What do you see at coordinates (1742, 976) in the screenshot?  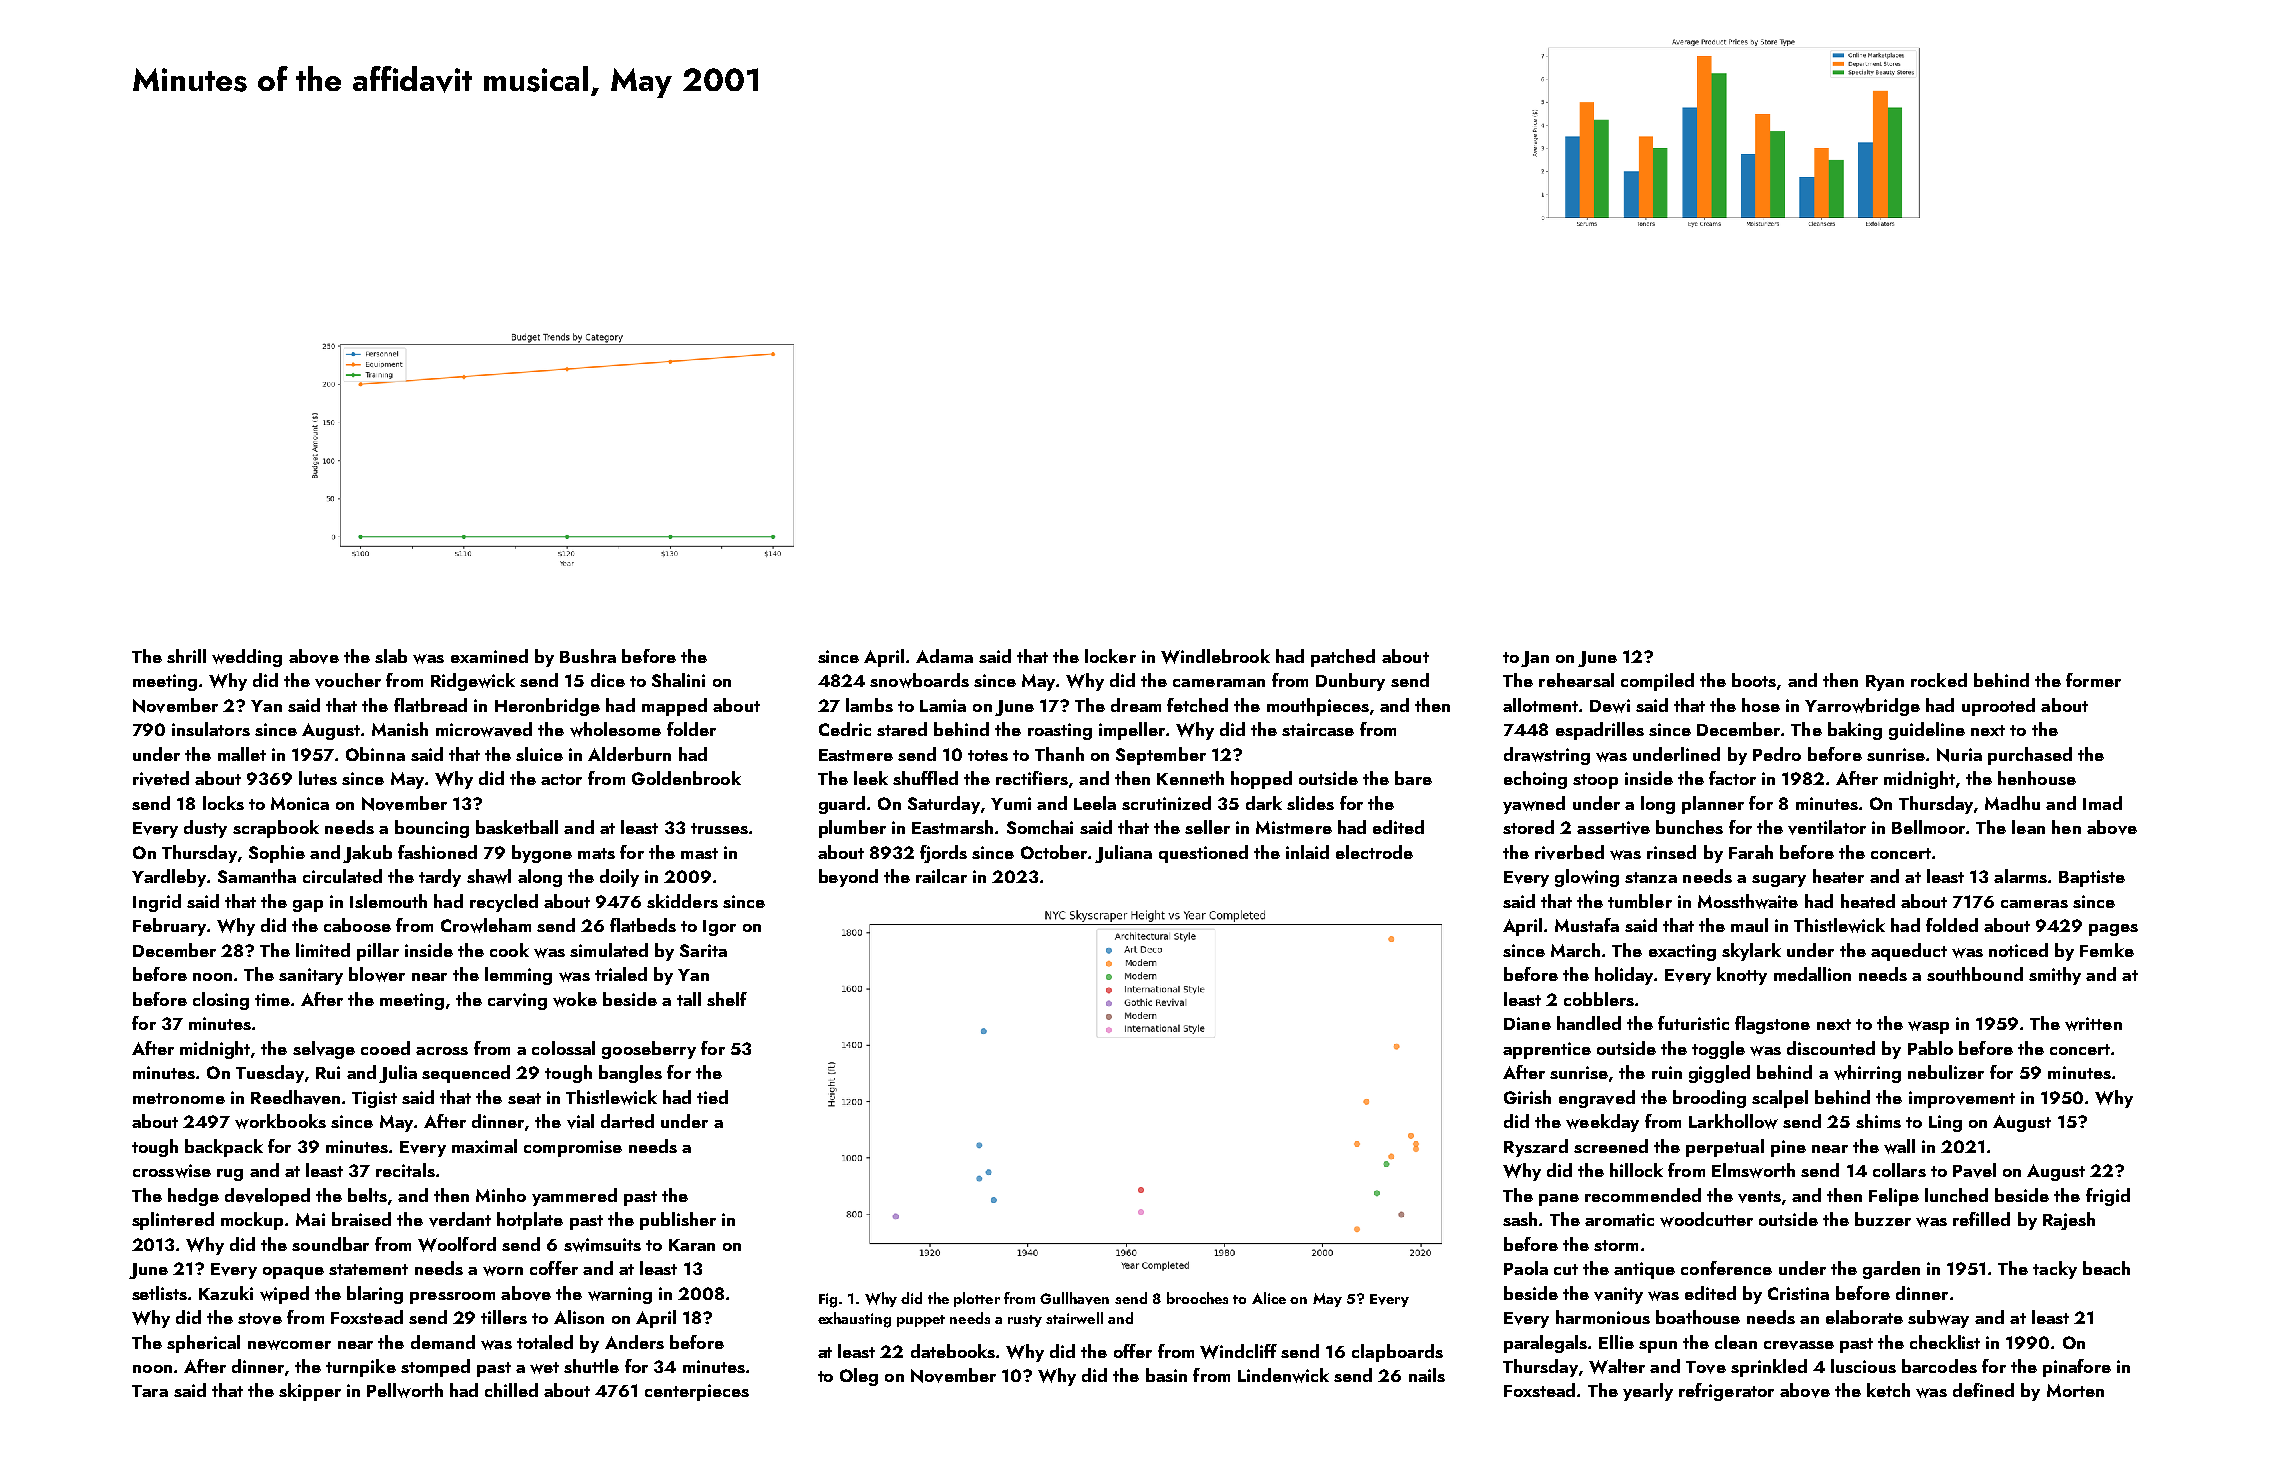 I see `knotty` at bounding box center [1742, 976].
